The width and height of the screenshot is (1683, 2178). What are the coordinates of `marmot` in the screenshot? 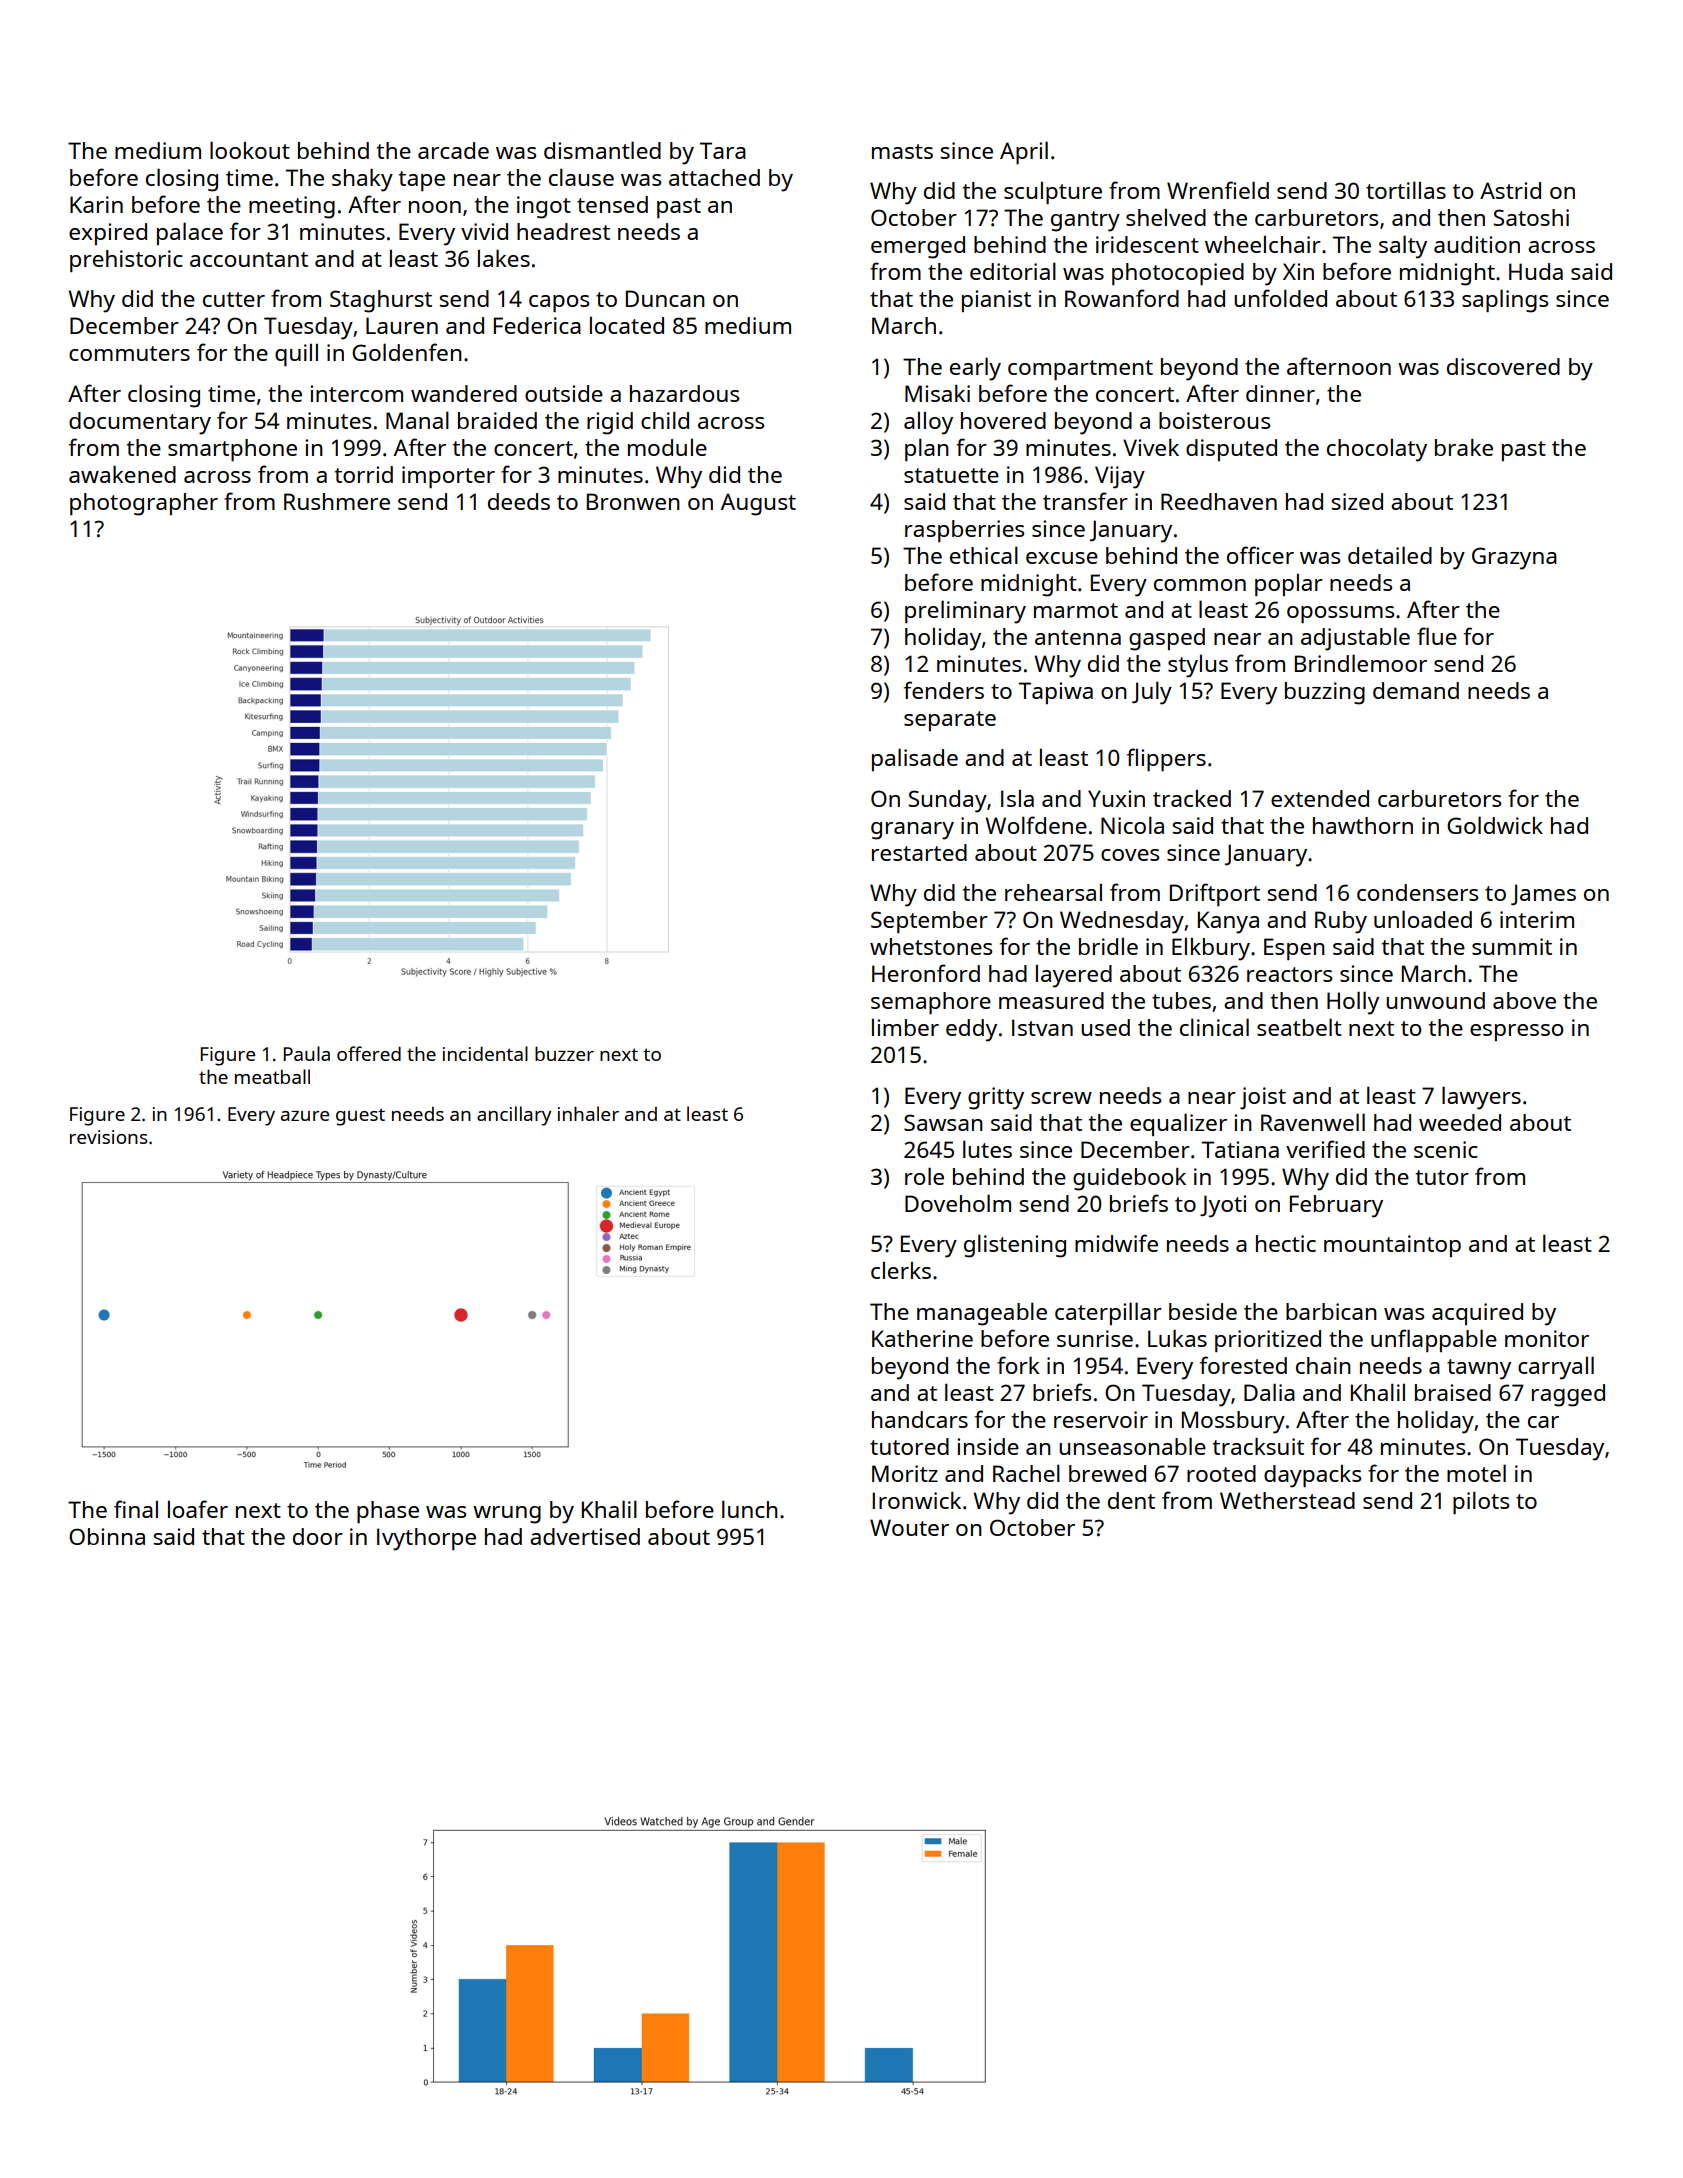 It's located at (1076, 610).
